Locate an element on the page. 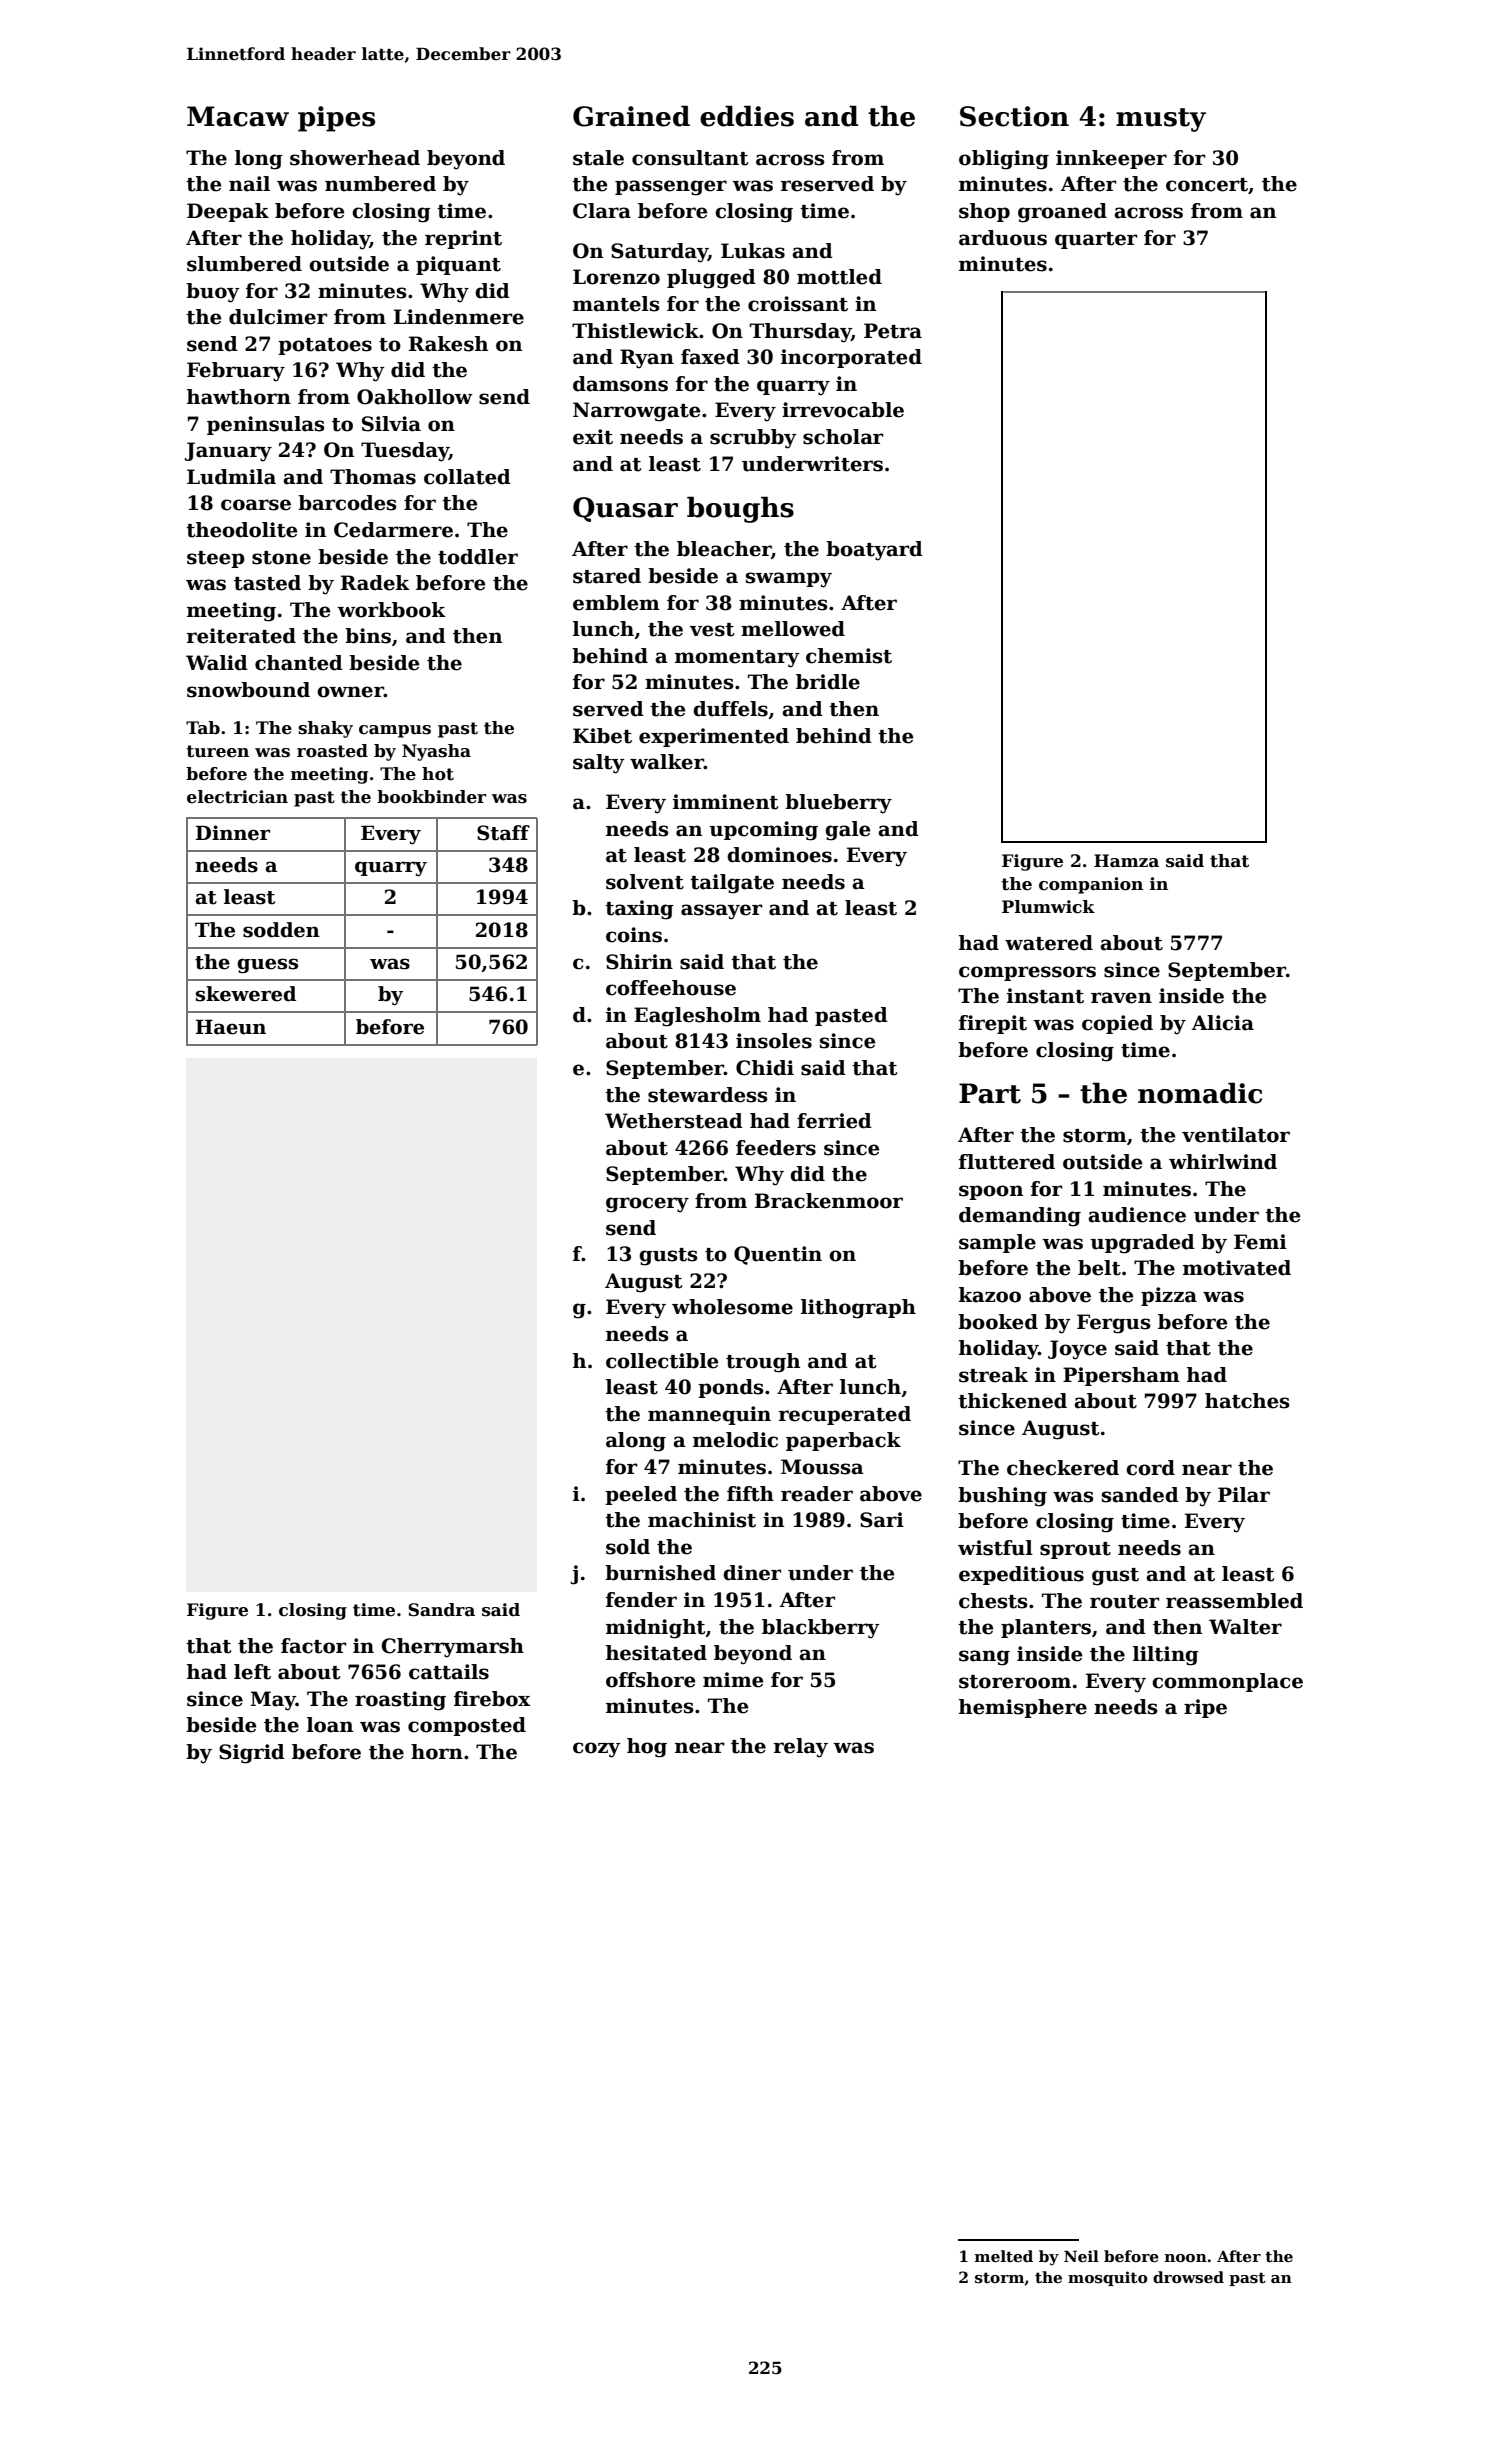  relay is located at coordinates (801, 1748).
